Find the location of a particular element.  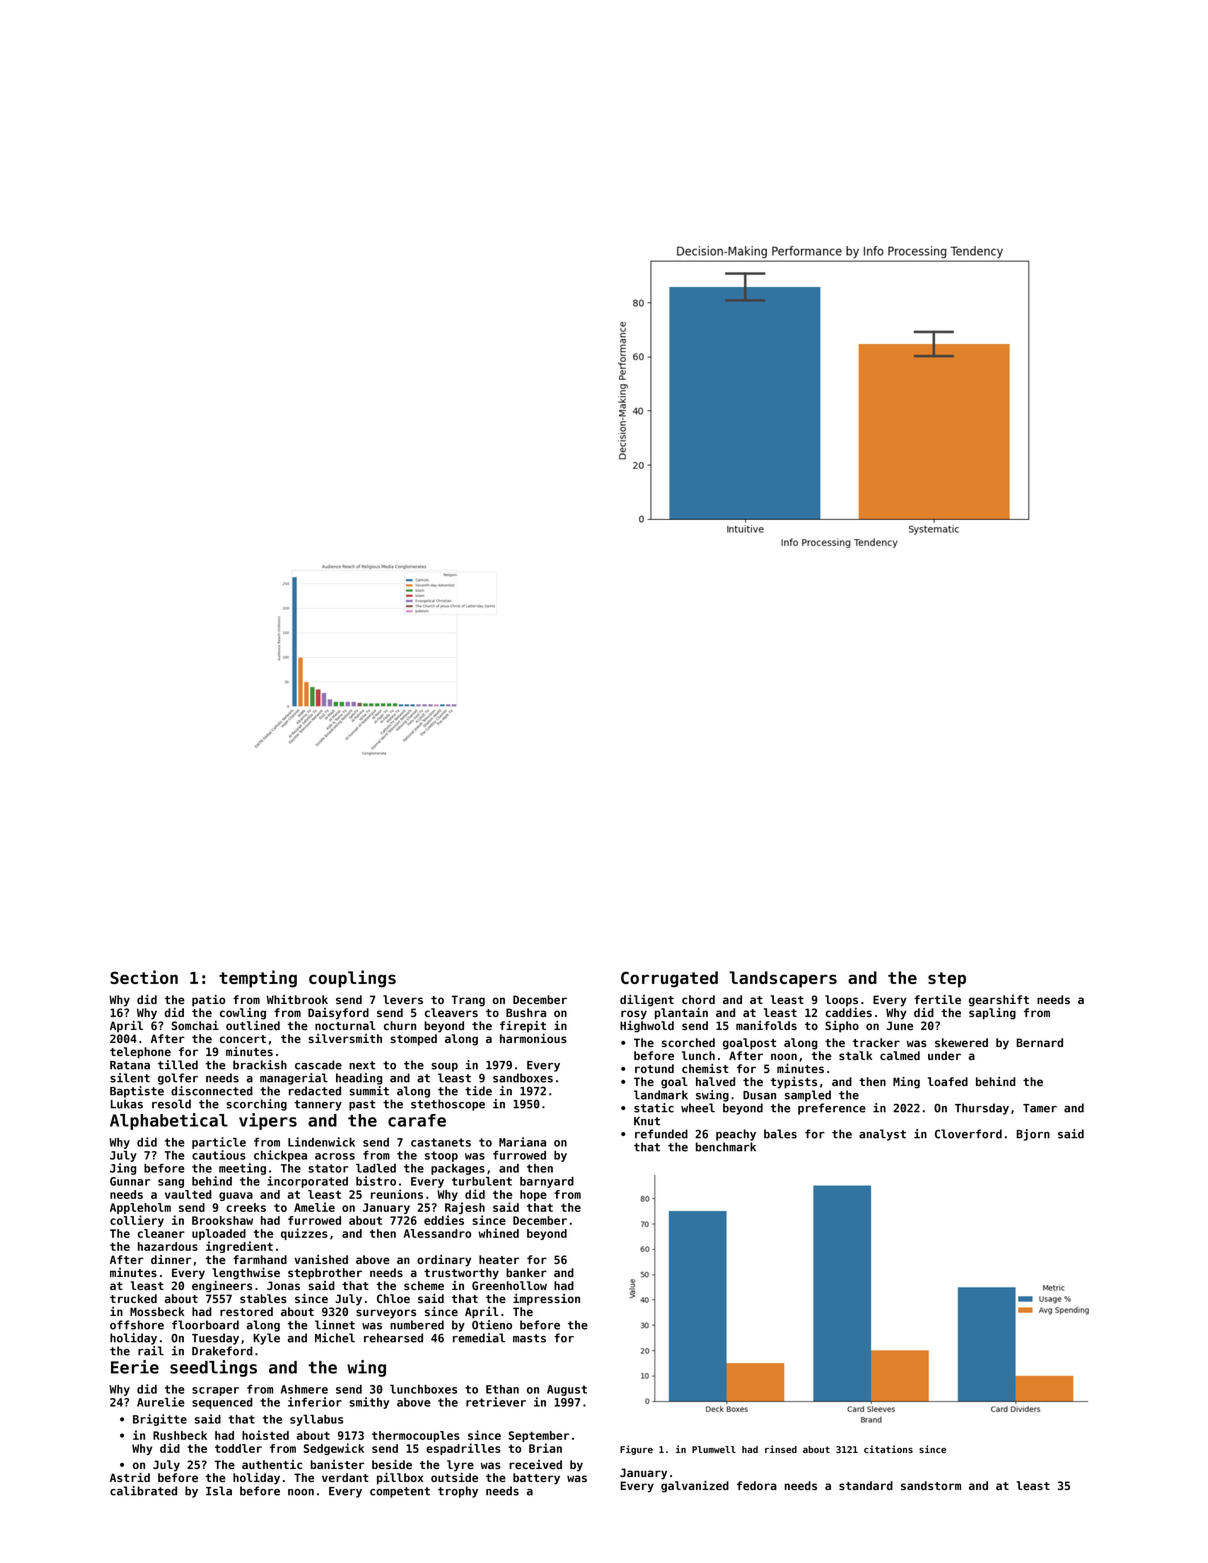

analyst is located at coordinates (882, 1135).
